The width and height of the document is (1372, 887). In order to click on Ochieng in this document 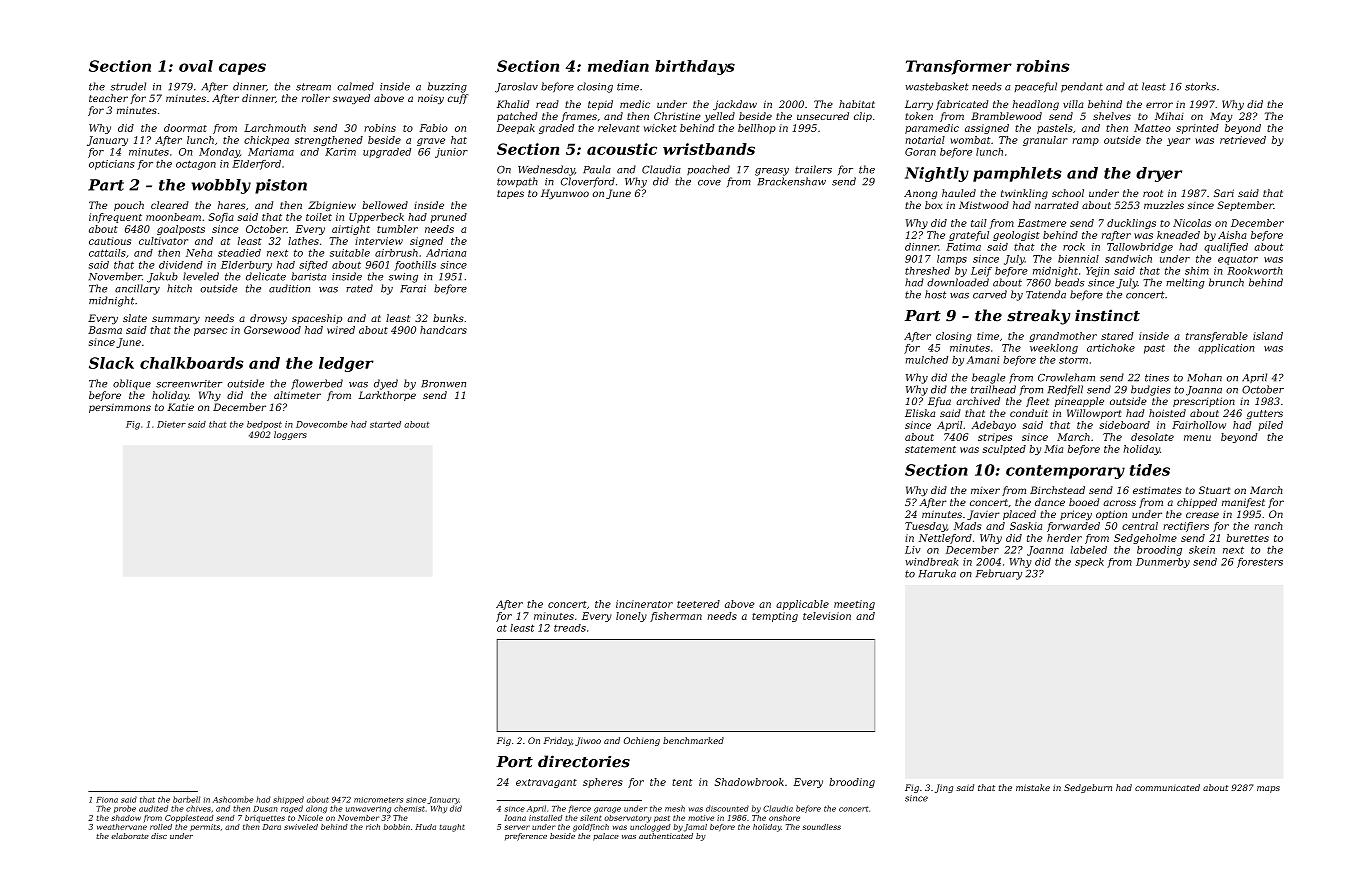, I will do `click(641, 741)`.
